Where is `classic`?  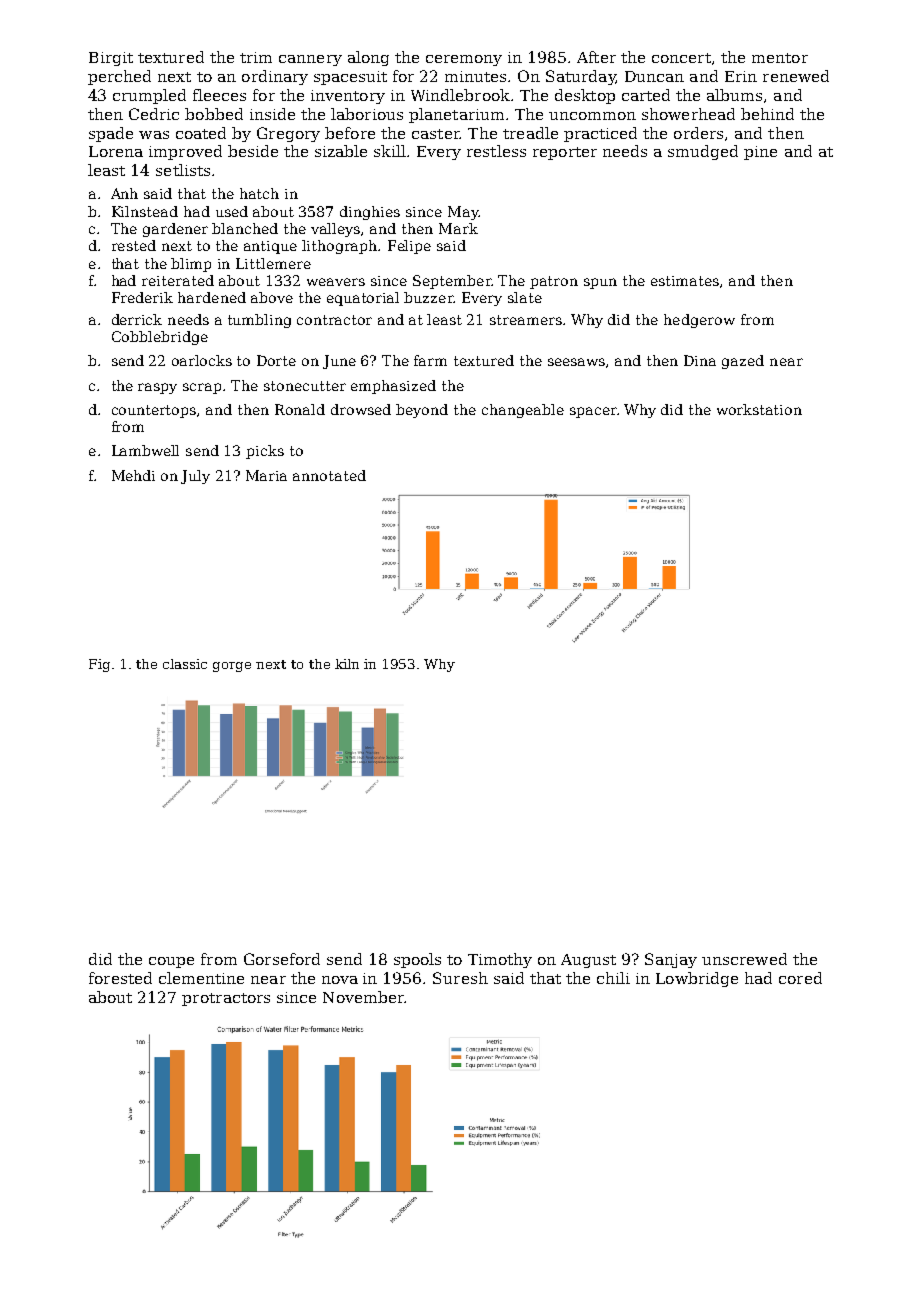 classic is located at coordinates (185, 664).
